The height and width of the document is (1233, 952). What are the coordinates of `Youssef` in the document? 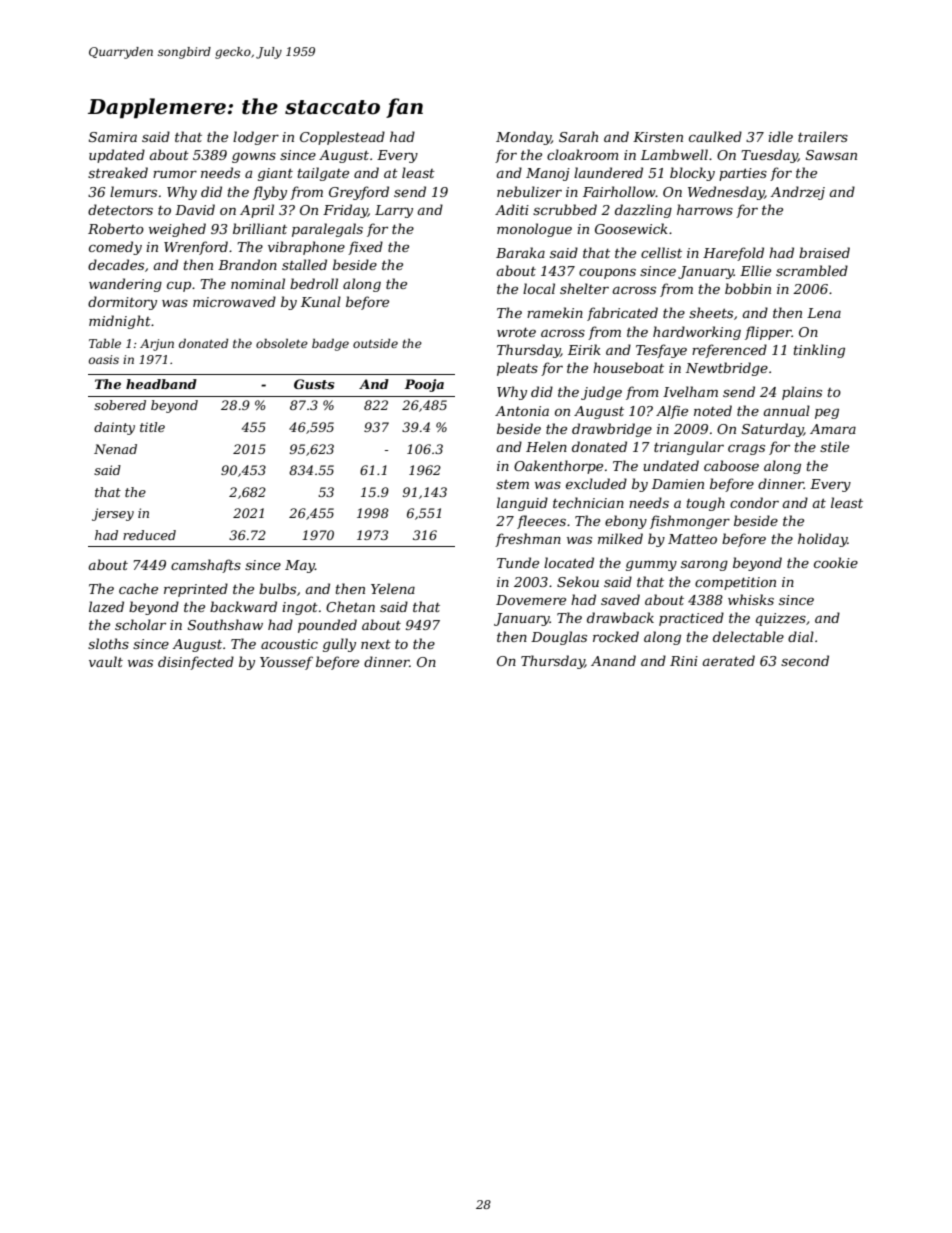 It's located at (286, 663).
